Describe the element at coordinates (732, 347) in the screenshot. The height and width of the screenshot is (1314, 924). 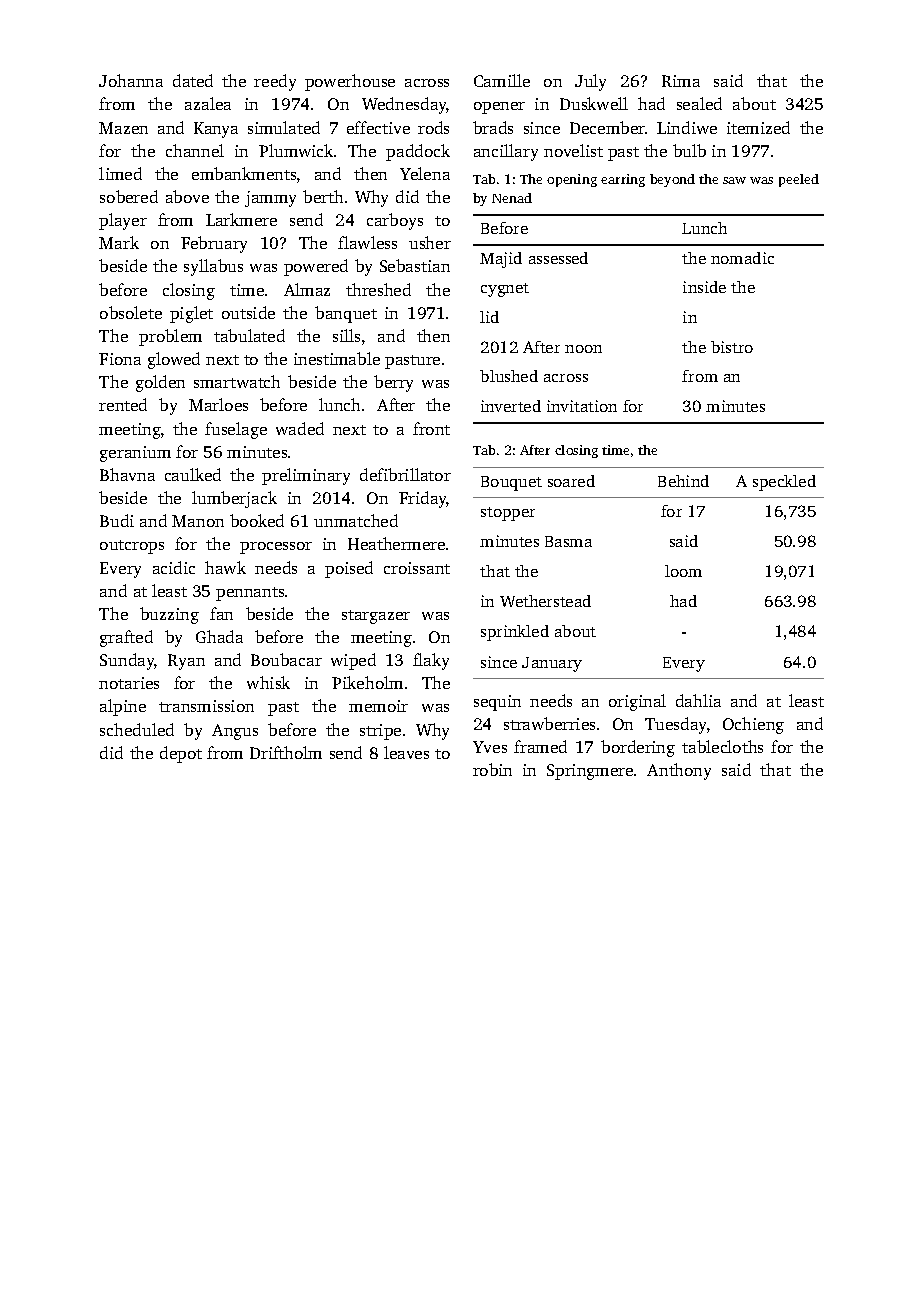
I see `bistro` at that location.
